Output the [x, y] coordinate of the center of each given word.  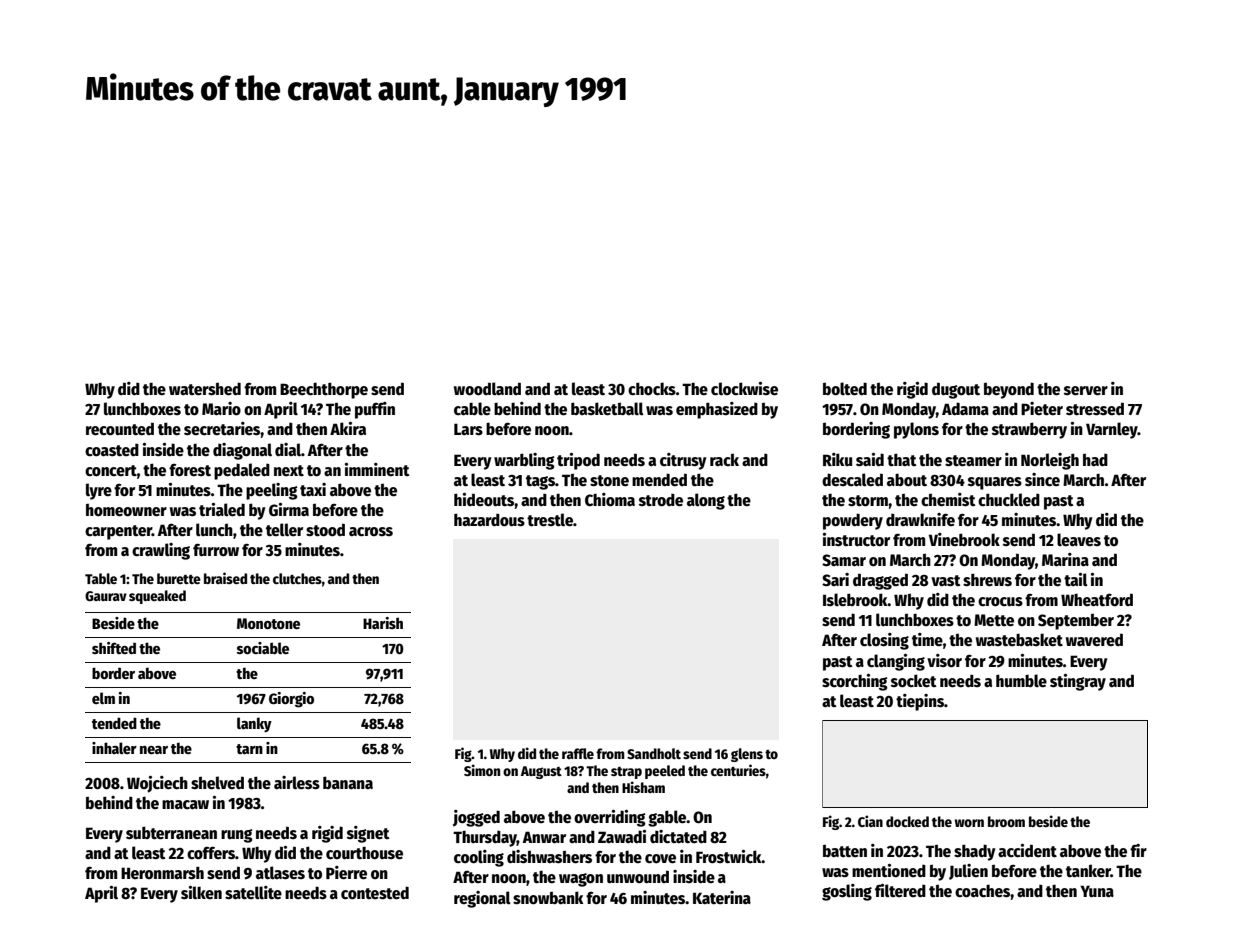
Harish [383, 623]
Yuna [1097, 891]
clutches [297, 578]
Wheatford [1097, 599]
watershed [205, 389]
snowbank [548, 897]
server [1086, 391]
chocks [652, 389]
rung [237, 836]
